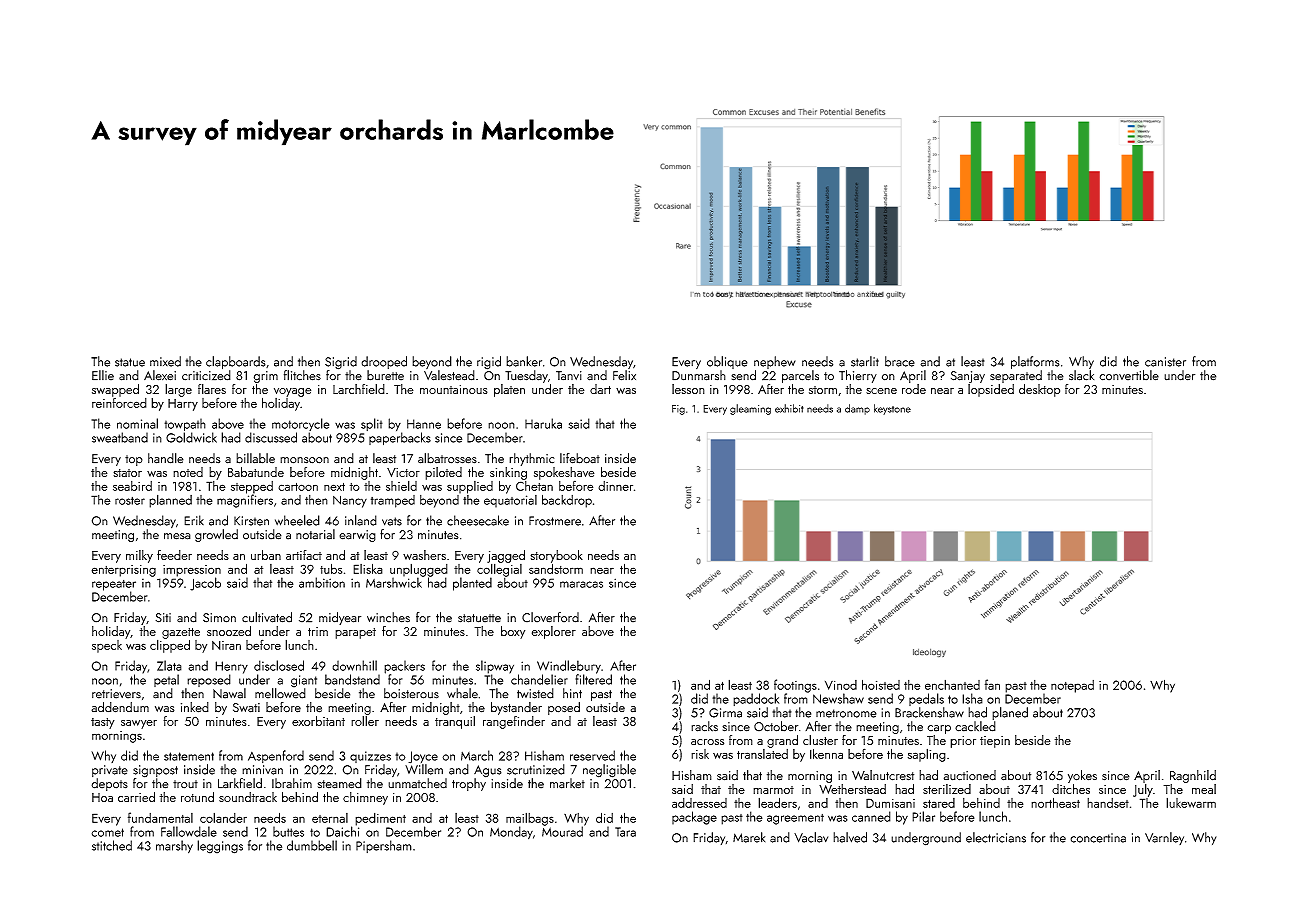 The image size is (1308, 924). What do you see at coordinates (581, 584) in the screenshot?
I see `maracas` at bounding box center [581, 584].
